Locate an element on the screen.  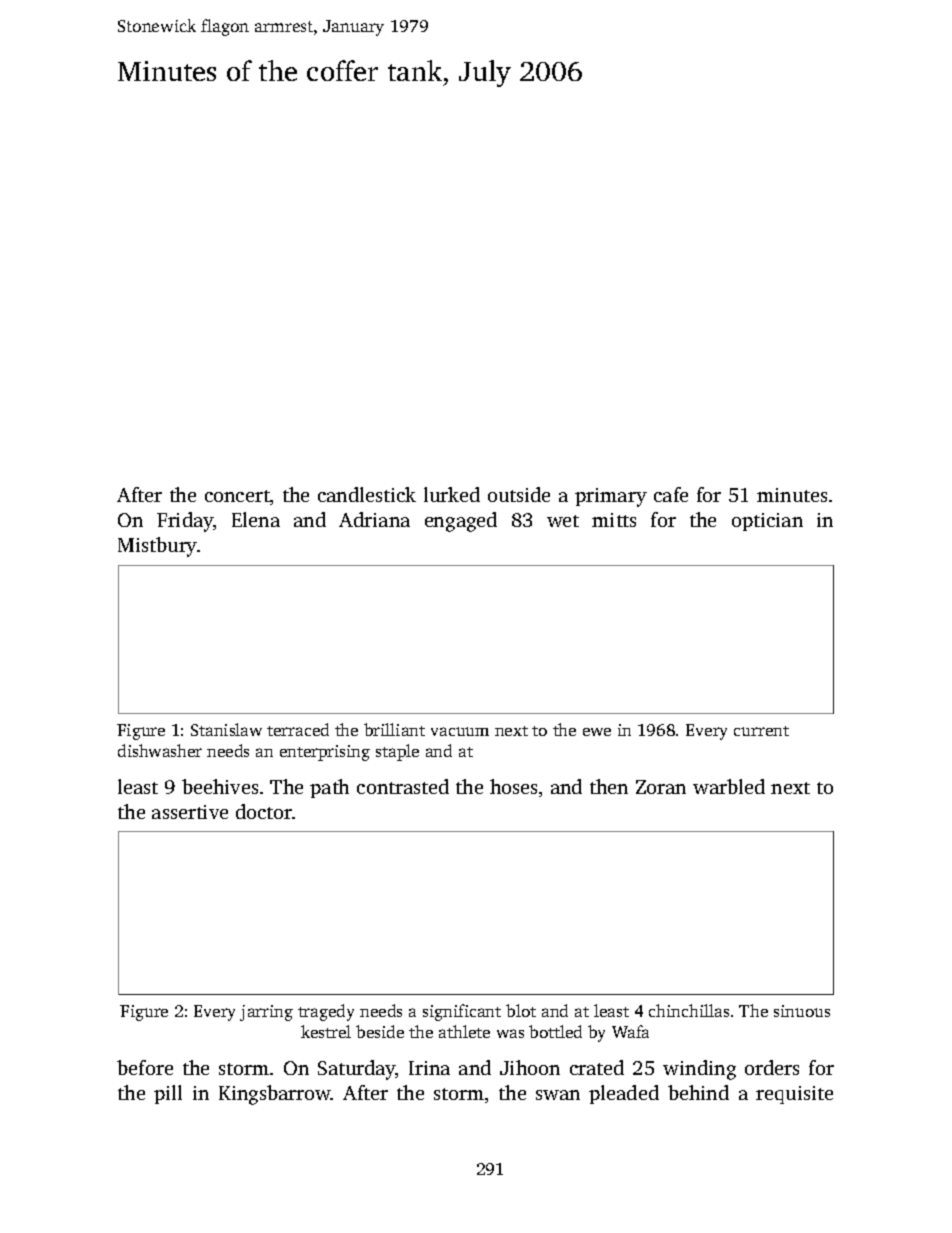
pill is located at coordinates (168, 1094).
